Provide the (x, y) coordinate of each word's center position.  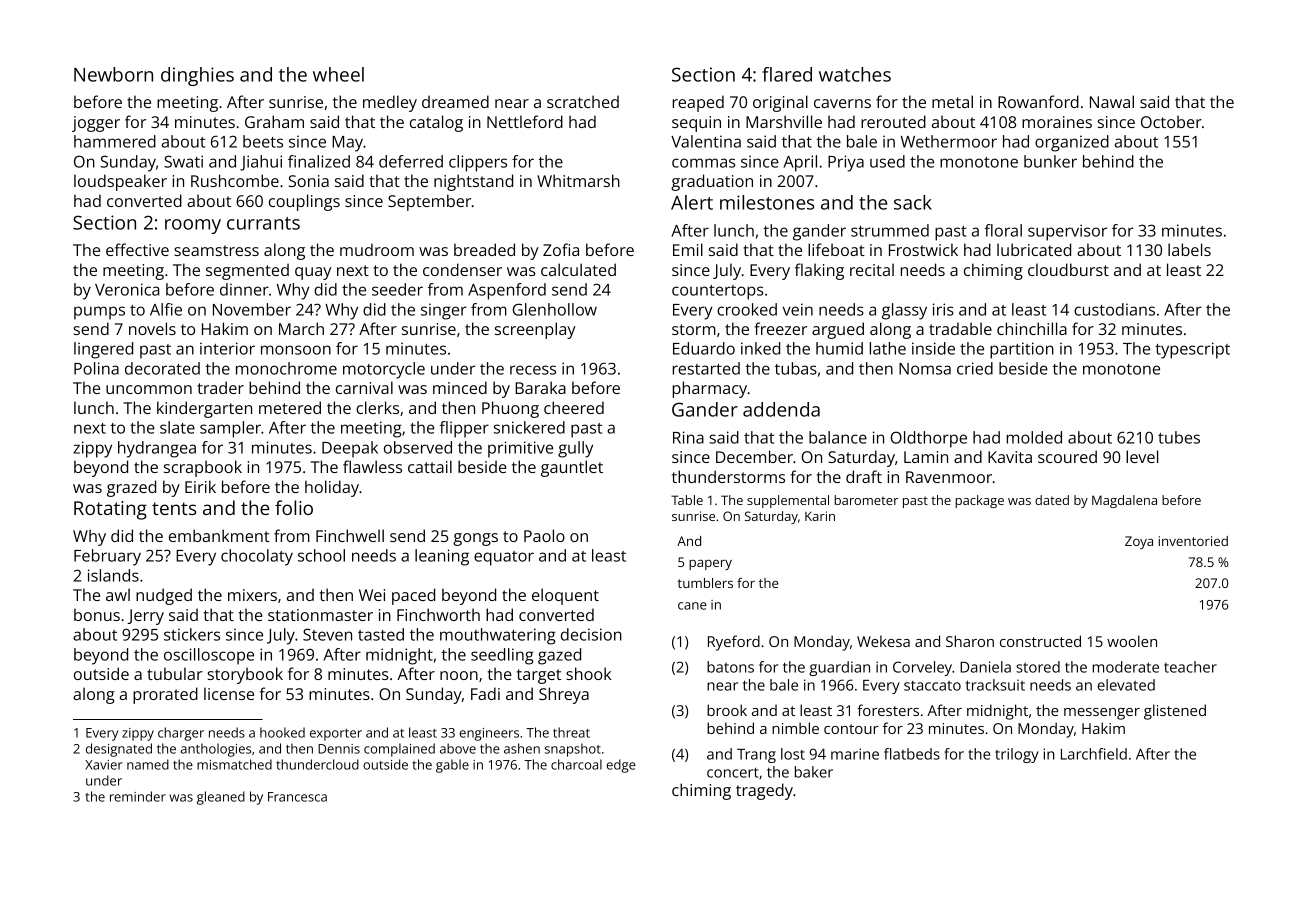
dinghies (197, 76)
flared (787, 74)
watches (855, 74)
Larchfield (1094, 754)
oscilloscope (209, 656)
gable (452, 766)
